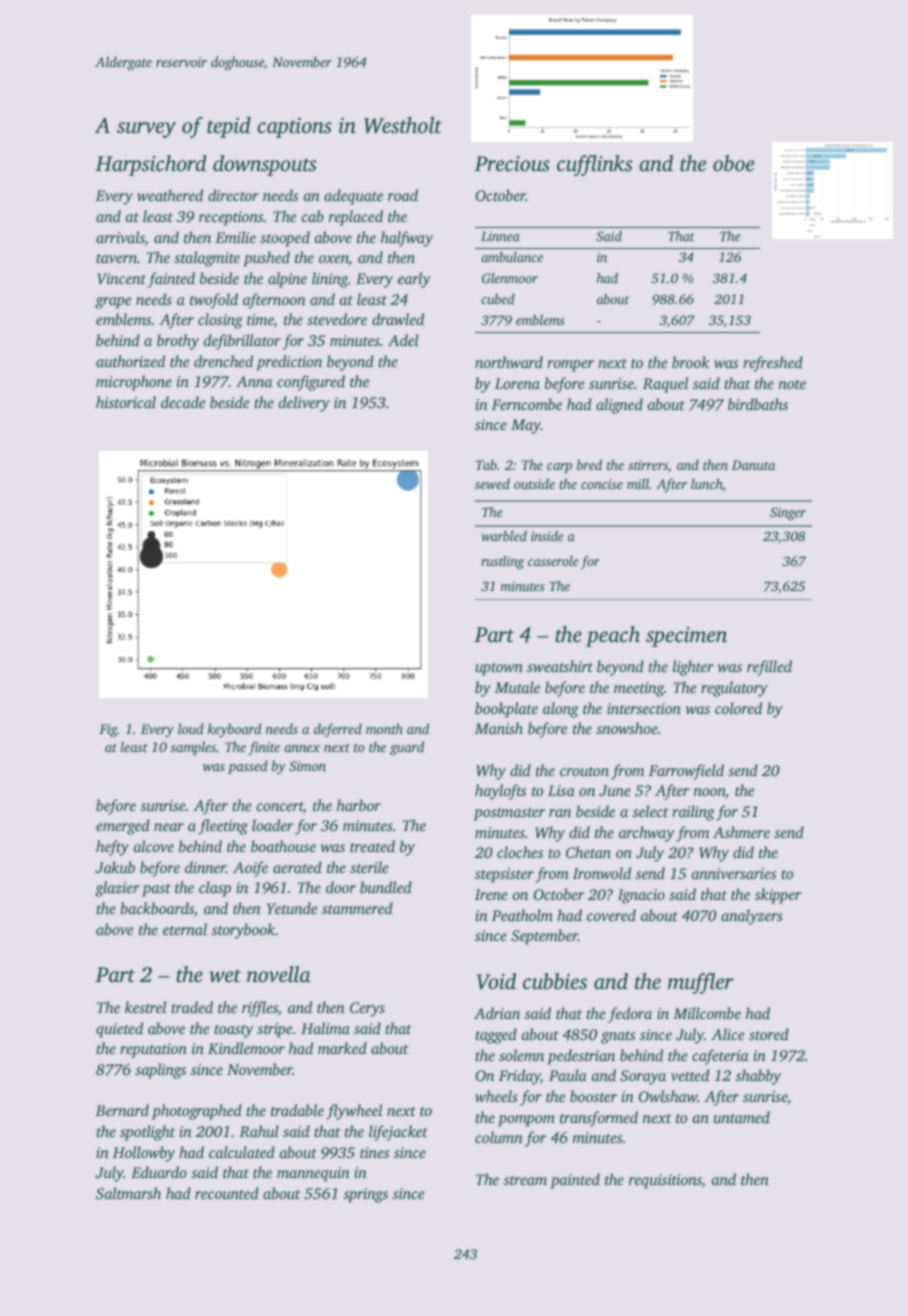 Image resolution: width=908 pixels, height=1316 pixels. What do you see at coordinates (486, 464) in the document?
I see `Tab` at bounding box center [486, 464].
